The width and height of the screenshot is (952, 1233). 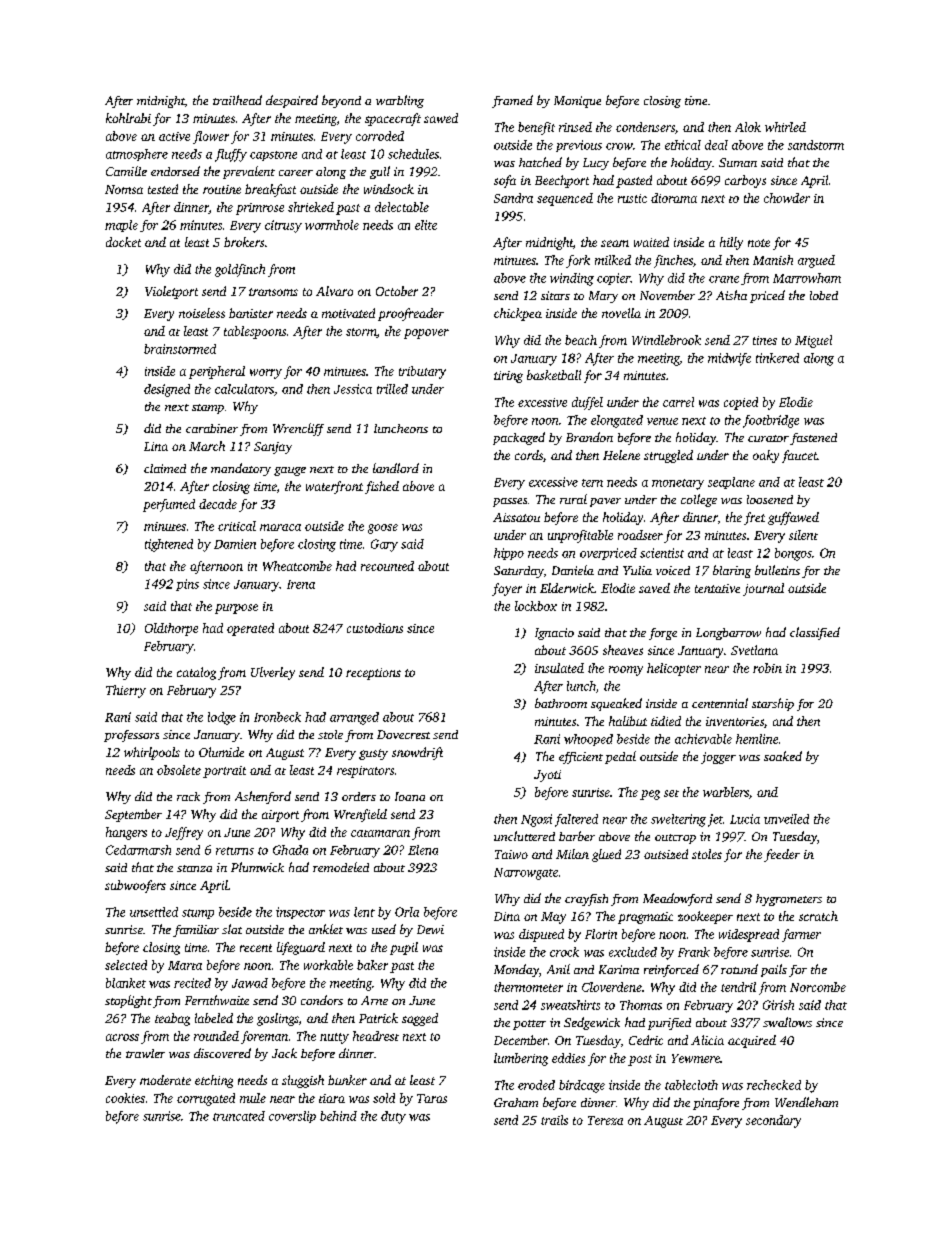 I want to click on Ironbeck, so click(x=277, y=717).
